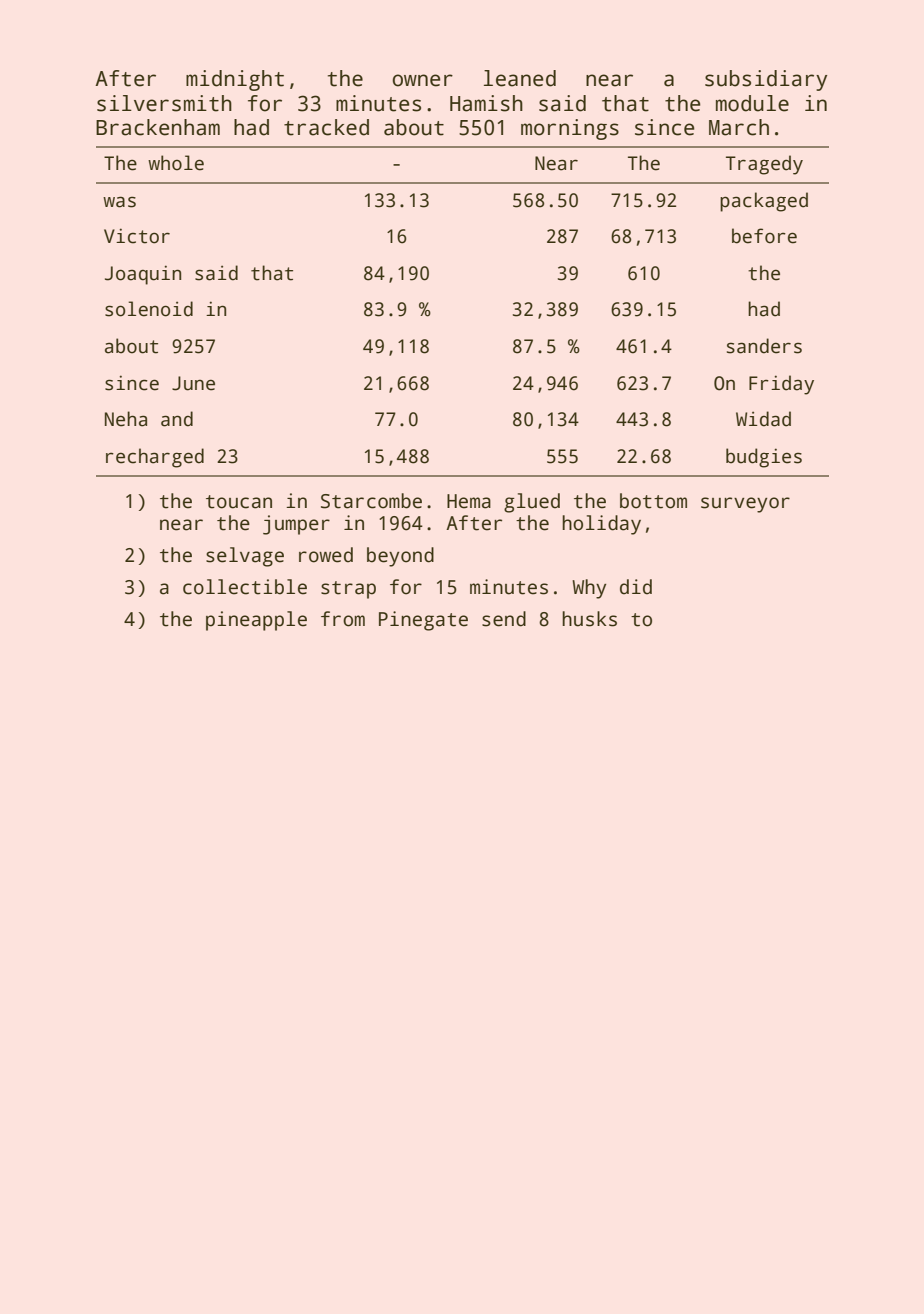 Image resolution: width=924 pixels, height=1314 pixels. What do you see at coordinates (326, 127) in the document?
I see `tracked` at bounding box center [326, 127].
